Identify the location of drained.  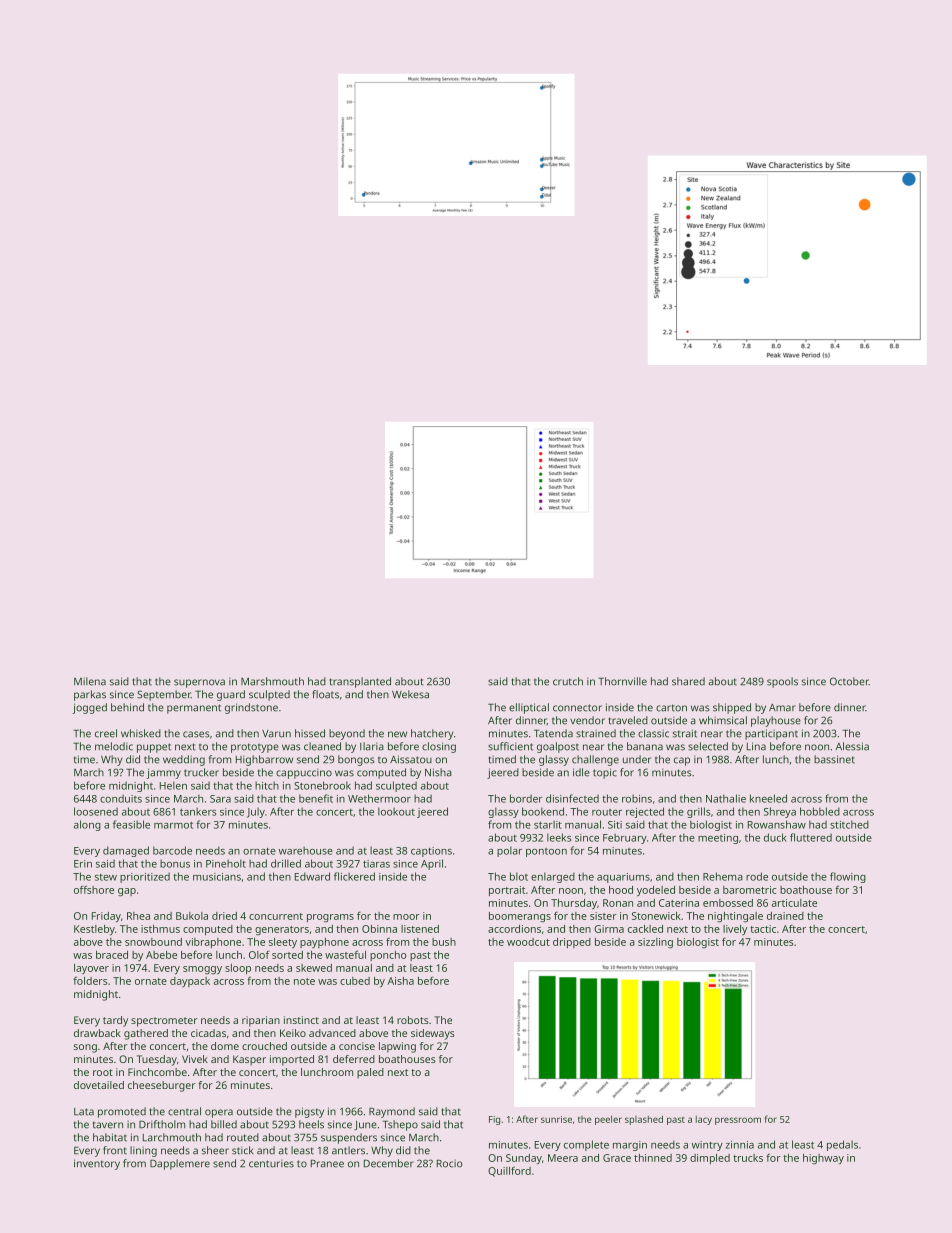
(785, 916).
